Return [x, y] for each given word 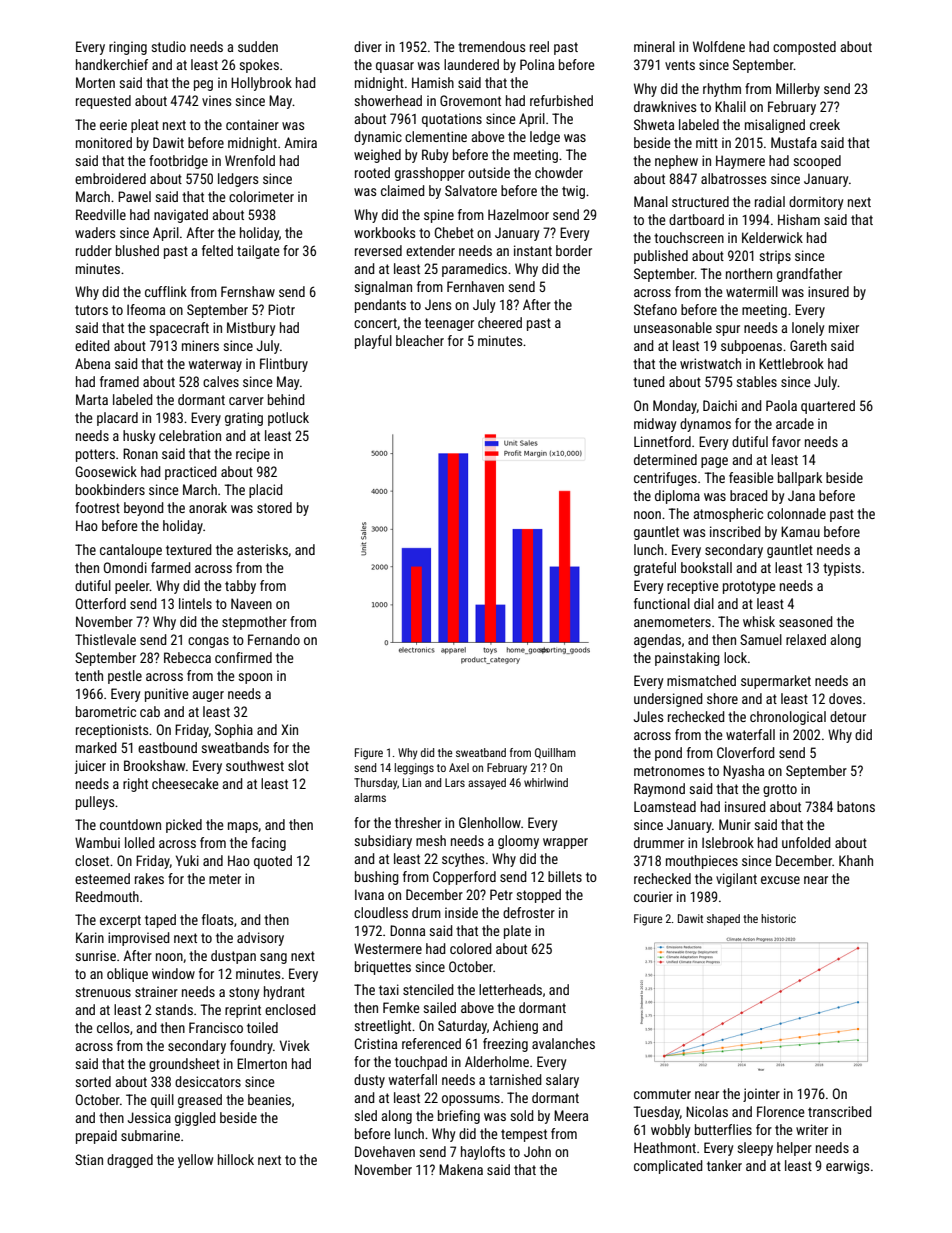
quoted [273, 862]
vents [680, 65]
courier [653, 896]
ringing [128, 48]
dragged [130, 1161]
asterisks [262, 549]
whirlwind [546, 782]
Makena [461, 1169]
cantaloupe [131, 551]
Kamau [800, 531]
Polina [537, 64]
